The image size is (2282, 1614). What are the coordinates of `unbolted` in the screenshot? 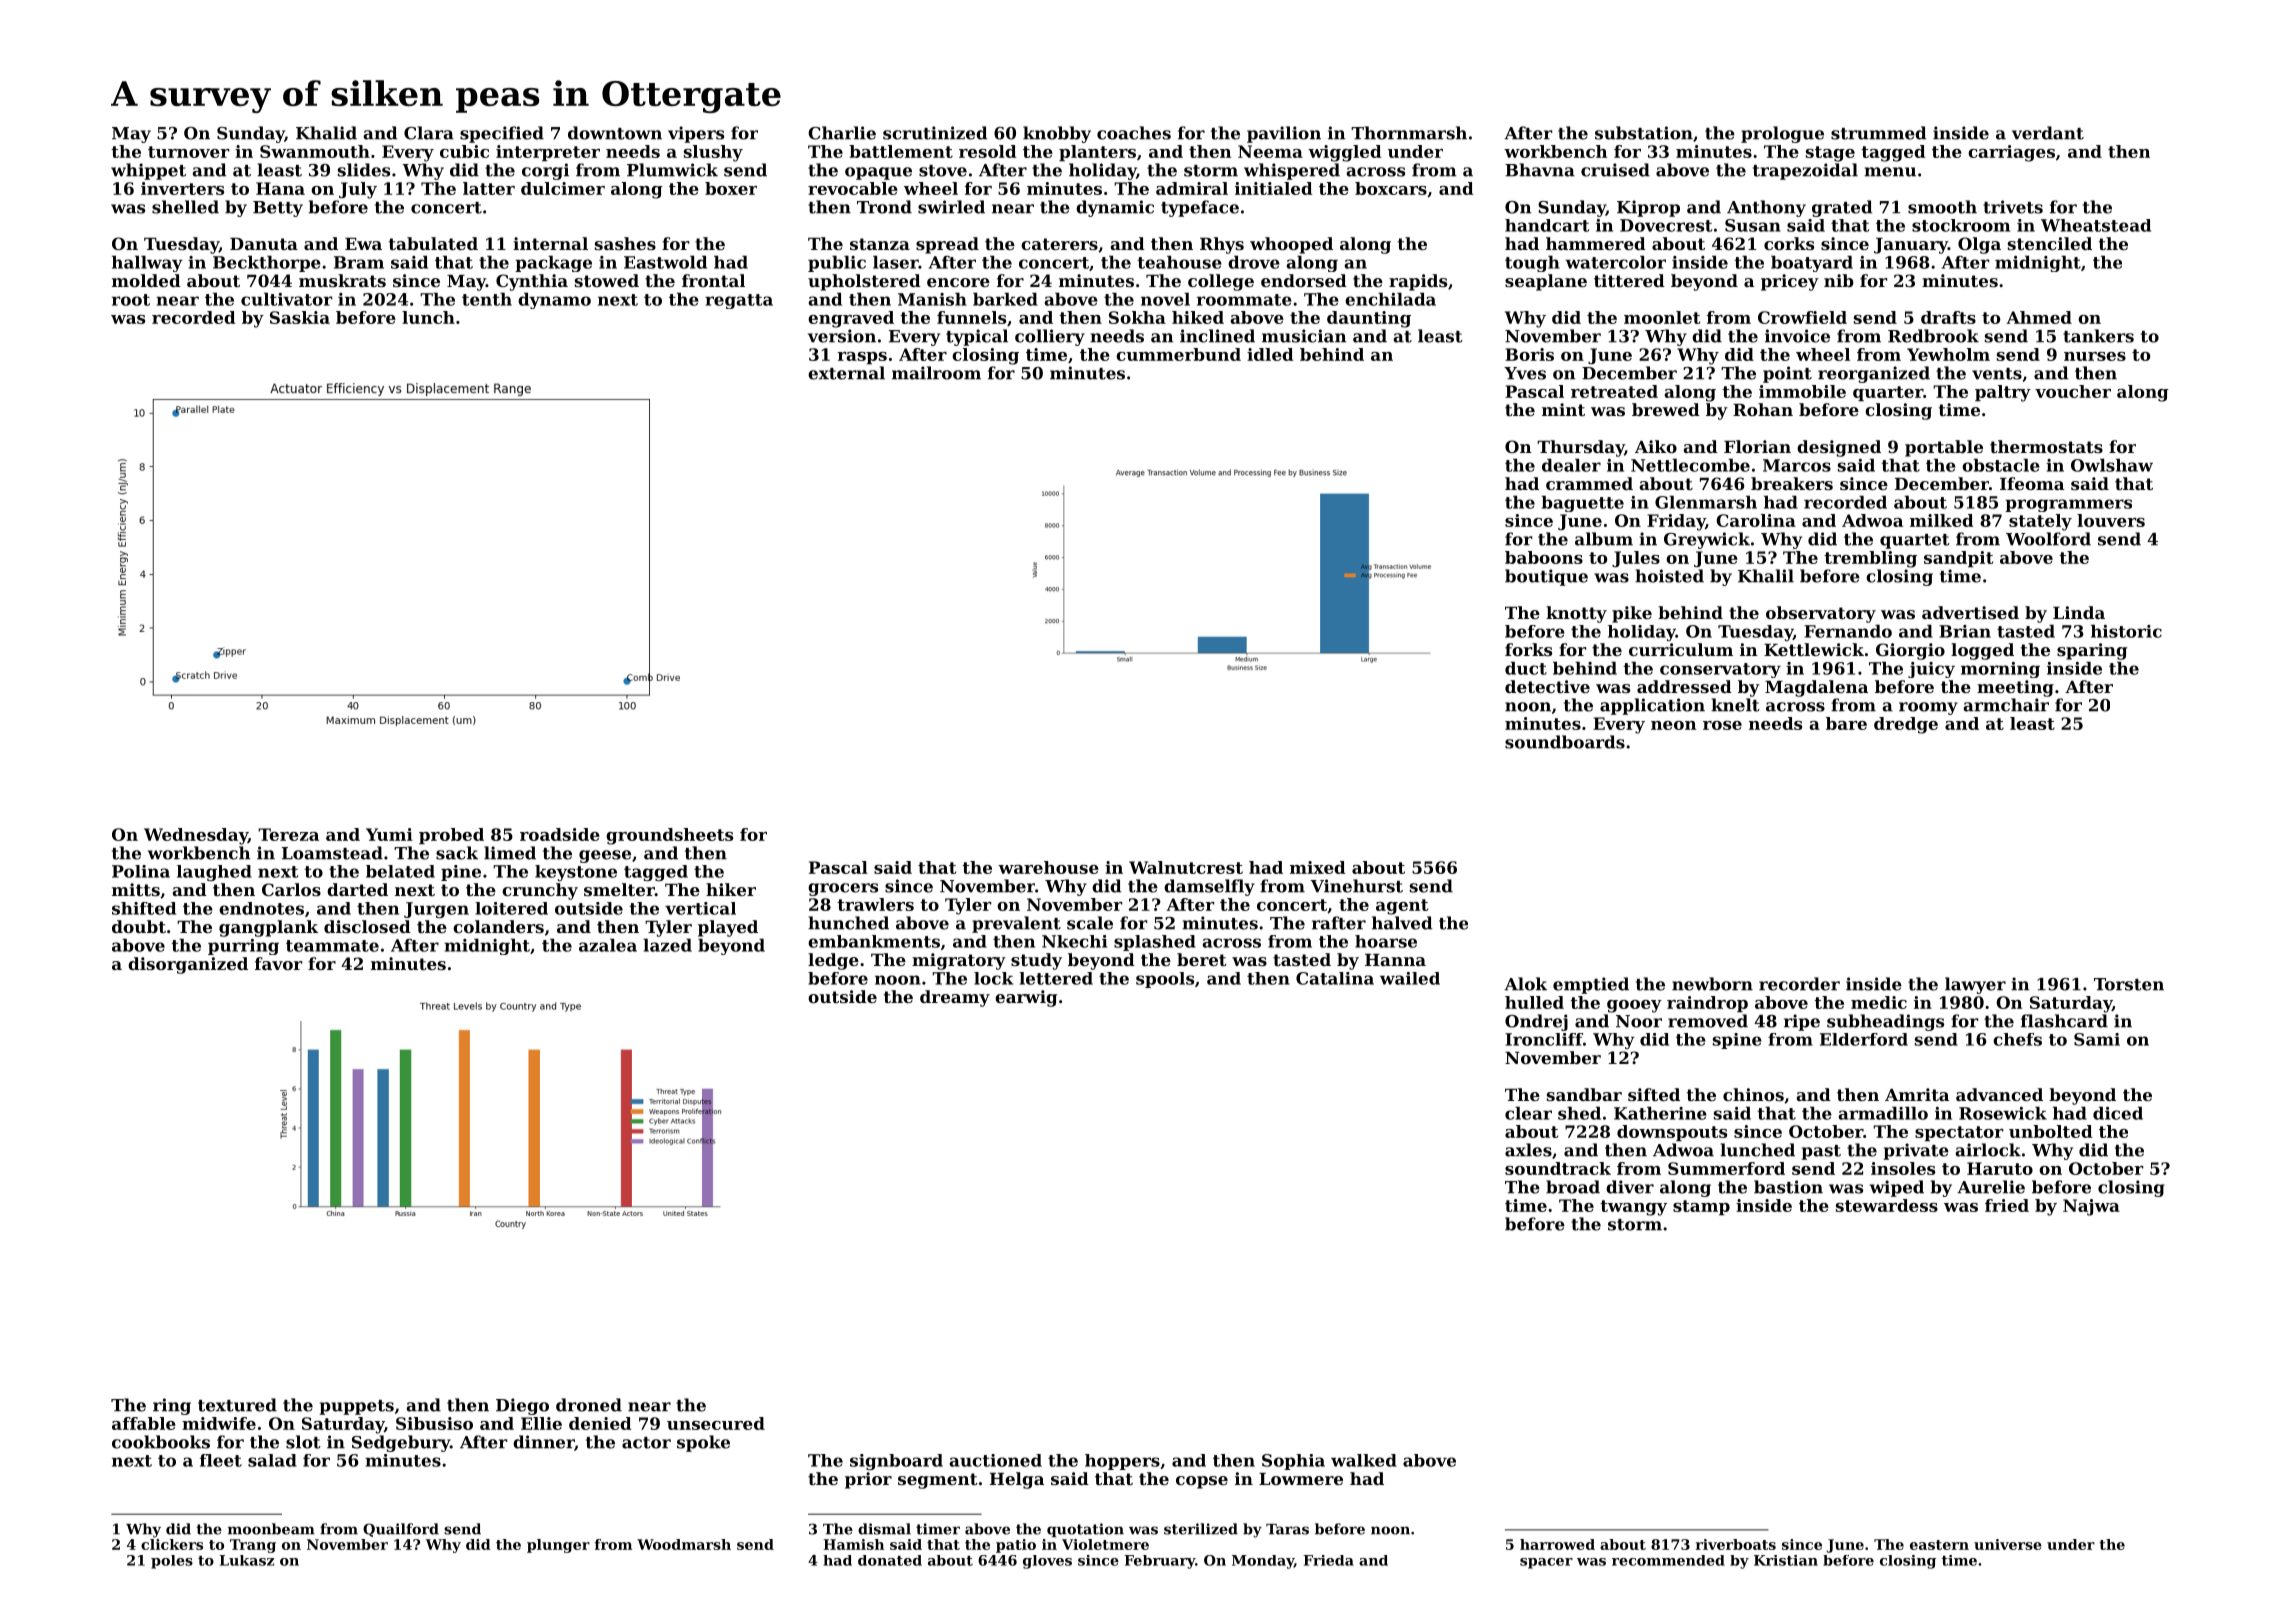 It's located at (2050, 1131).
